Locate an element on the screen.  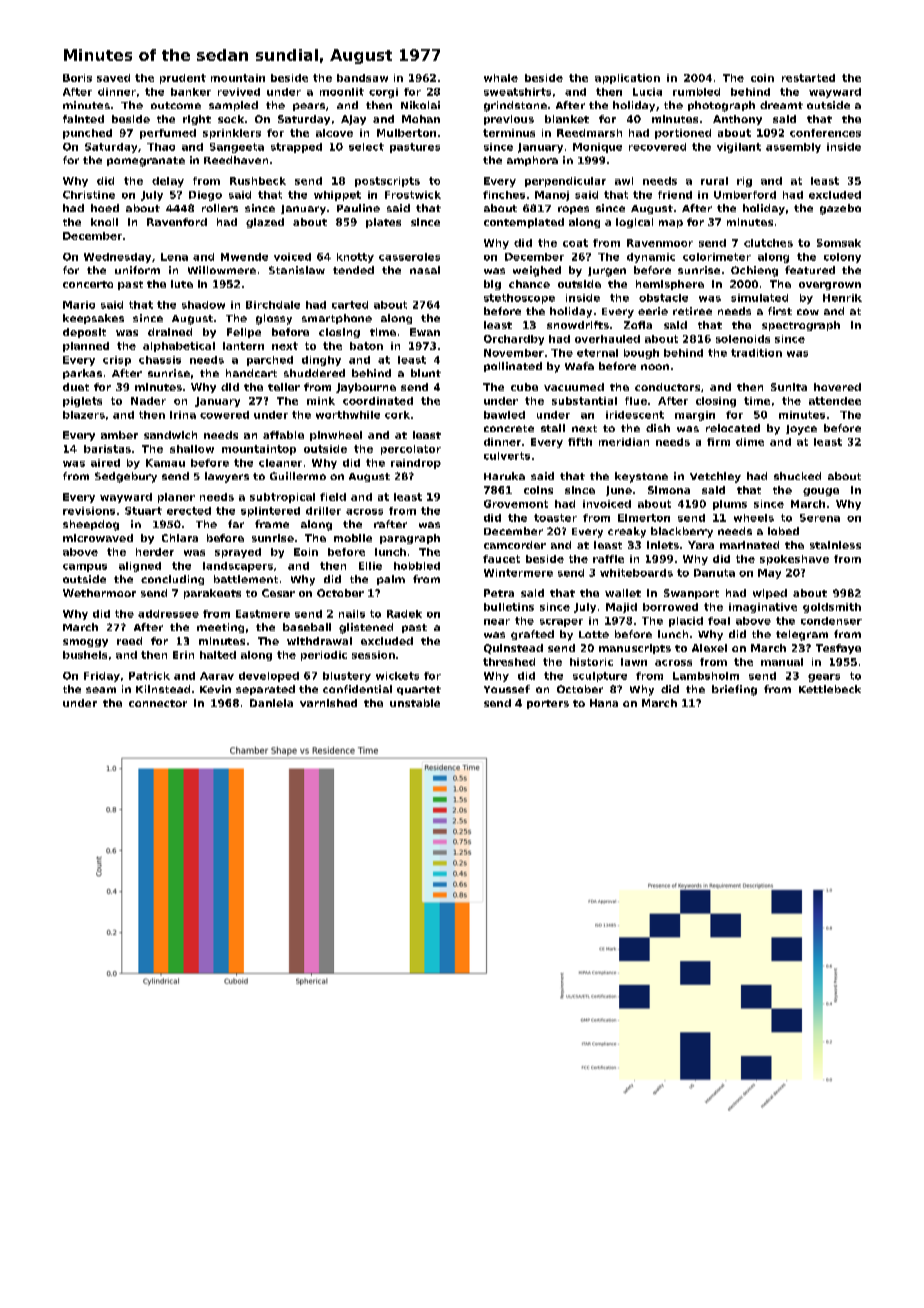
microwaved is located at coordinates (98, 538).
